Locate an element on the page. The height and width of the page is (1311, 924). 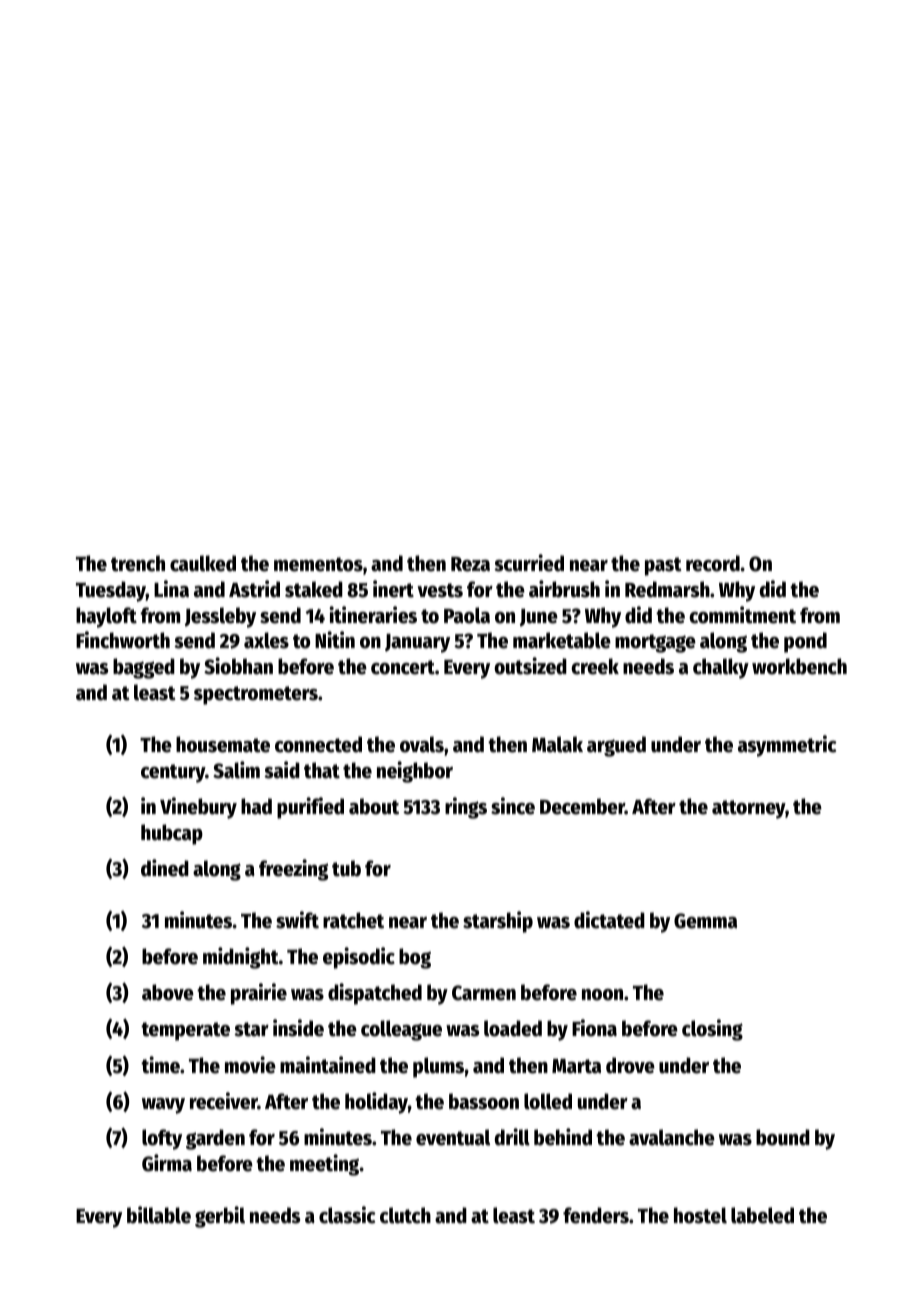
record is located at coordinates (713, 563).
